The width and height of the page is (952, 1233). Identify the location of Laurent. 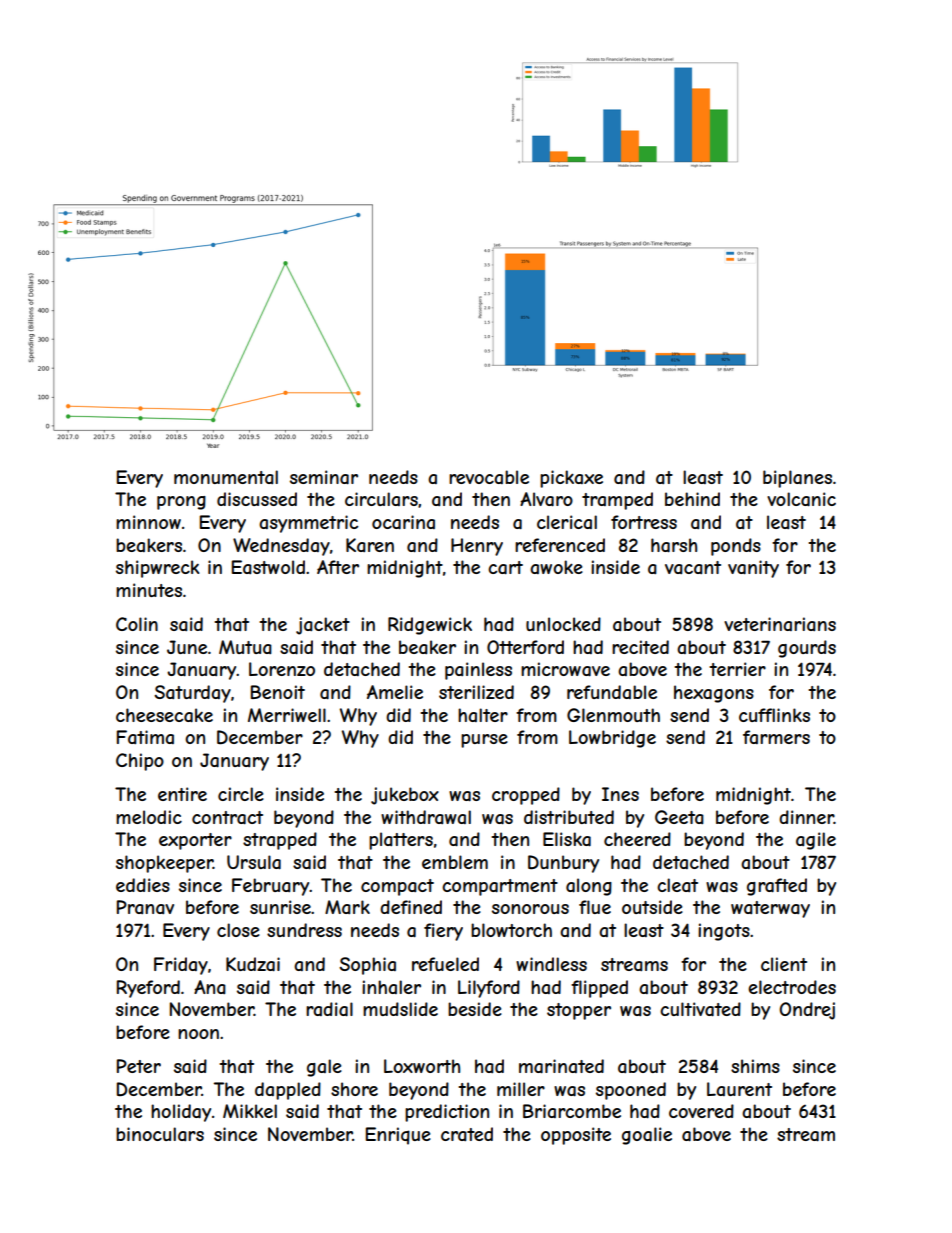
(739, 1089).
